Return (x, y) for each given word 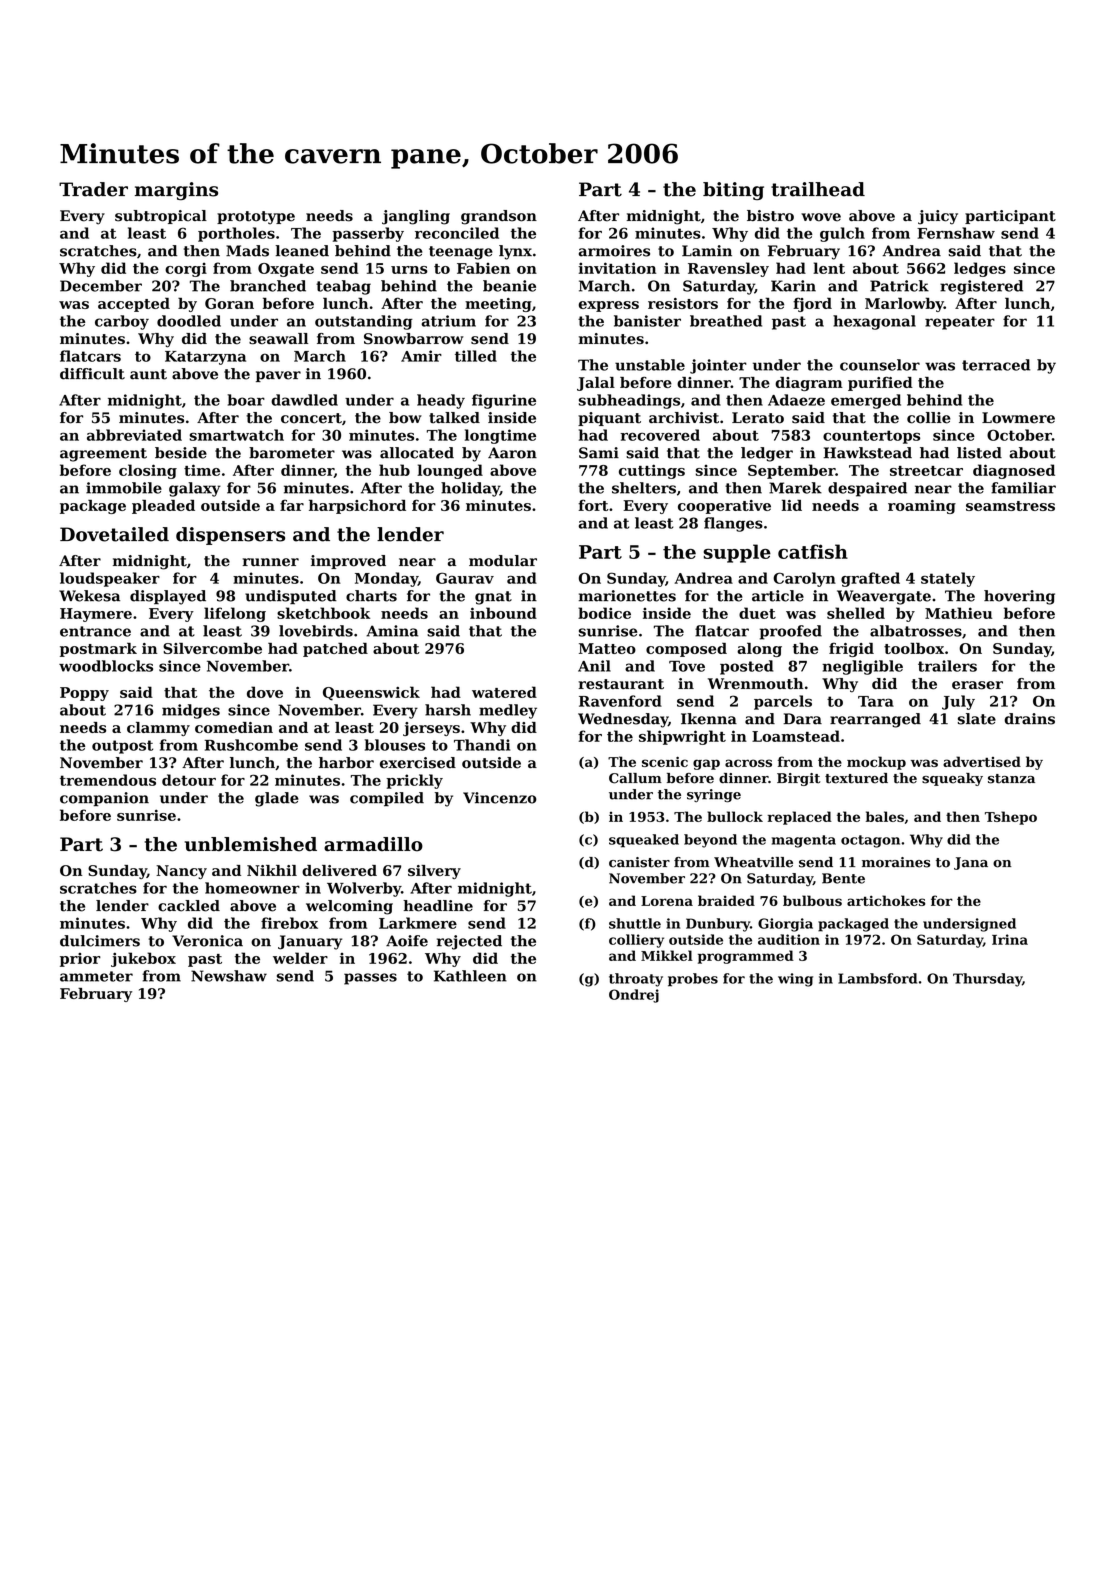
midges (191, 711)
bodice (604, 613)
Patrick (899, 286)
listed (979, 453)
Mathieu (958, 613)
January (310, 942)
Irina (1010, 939)
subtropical (161, 217)
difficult (92, 374)
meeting (498, 305)
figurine (504, 401)
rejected (469, 942)
